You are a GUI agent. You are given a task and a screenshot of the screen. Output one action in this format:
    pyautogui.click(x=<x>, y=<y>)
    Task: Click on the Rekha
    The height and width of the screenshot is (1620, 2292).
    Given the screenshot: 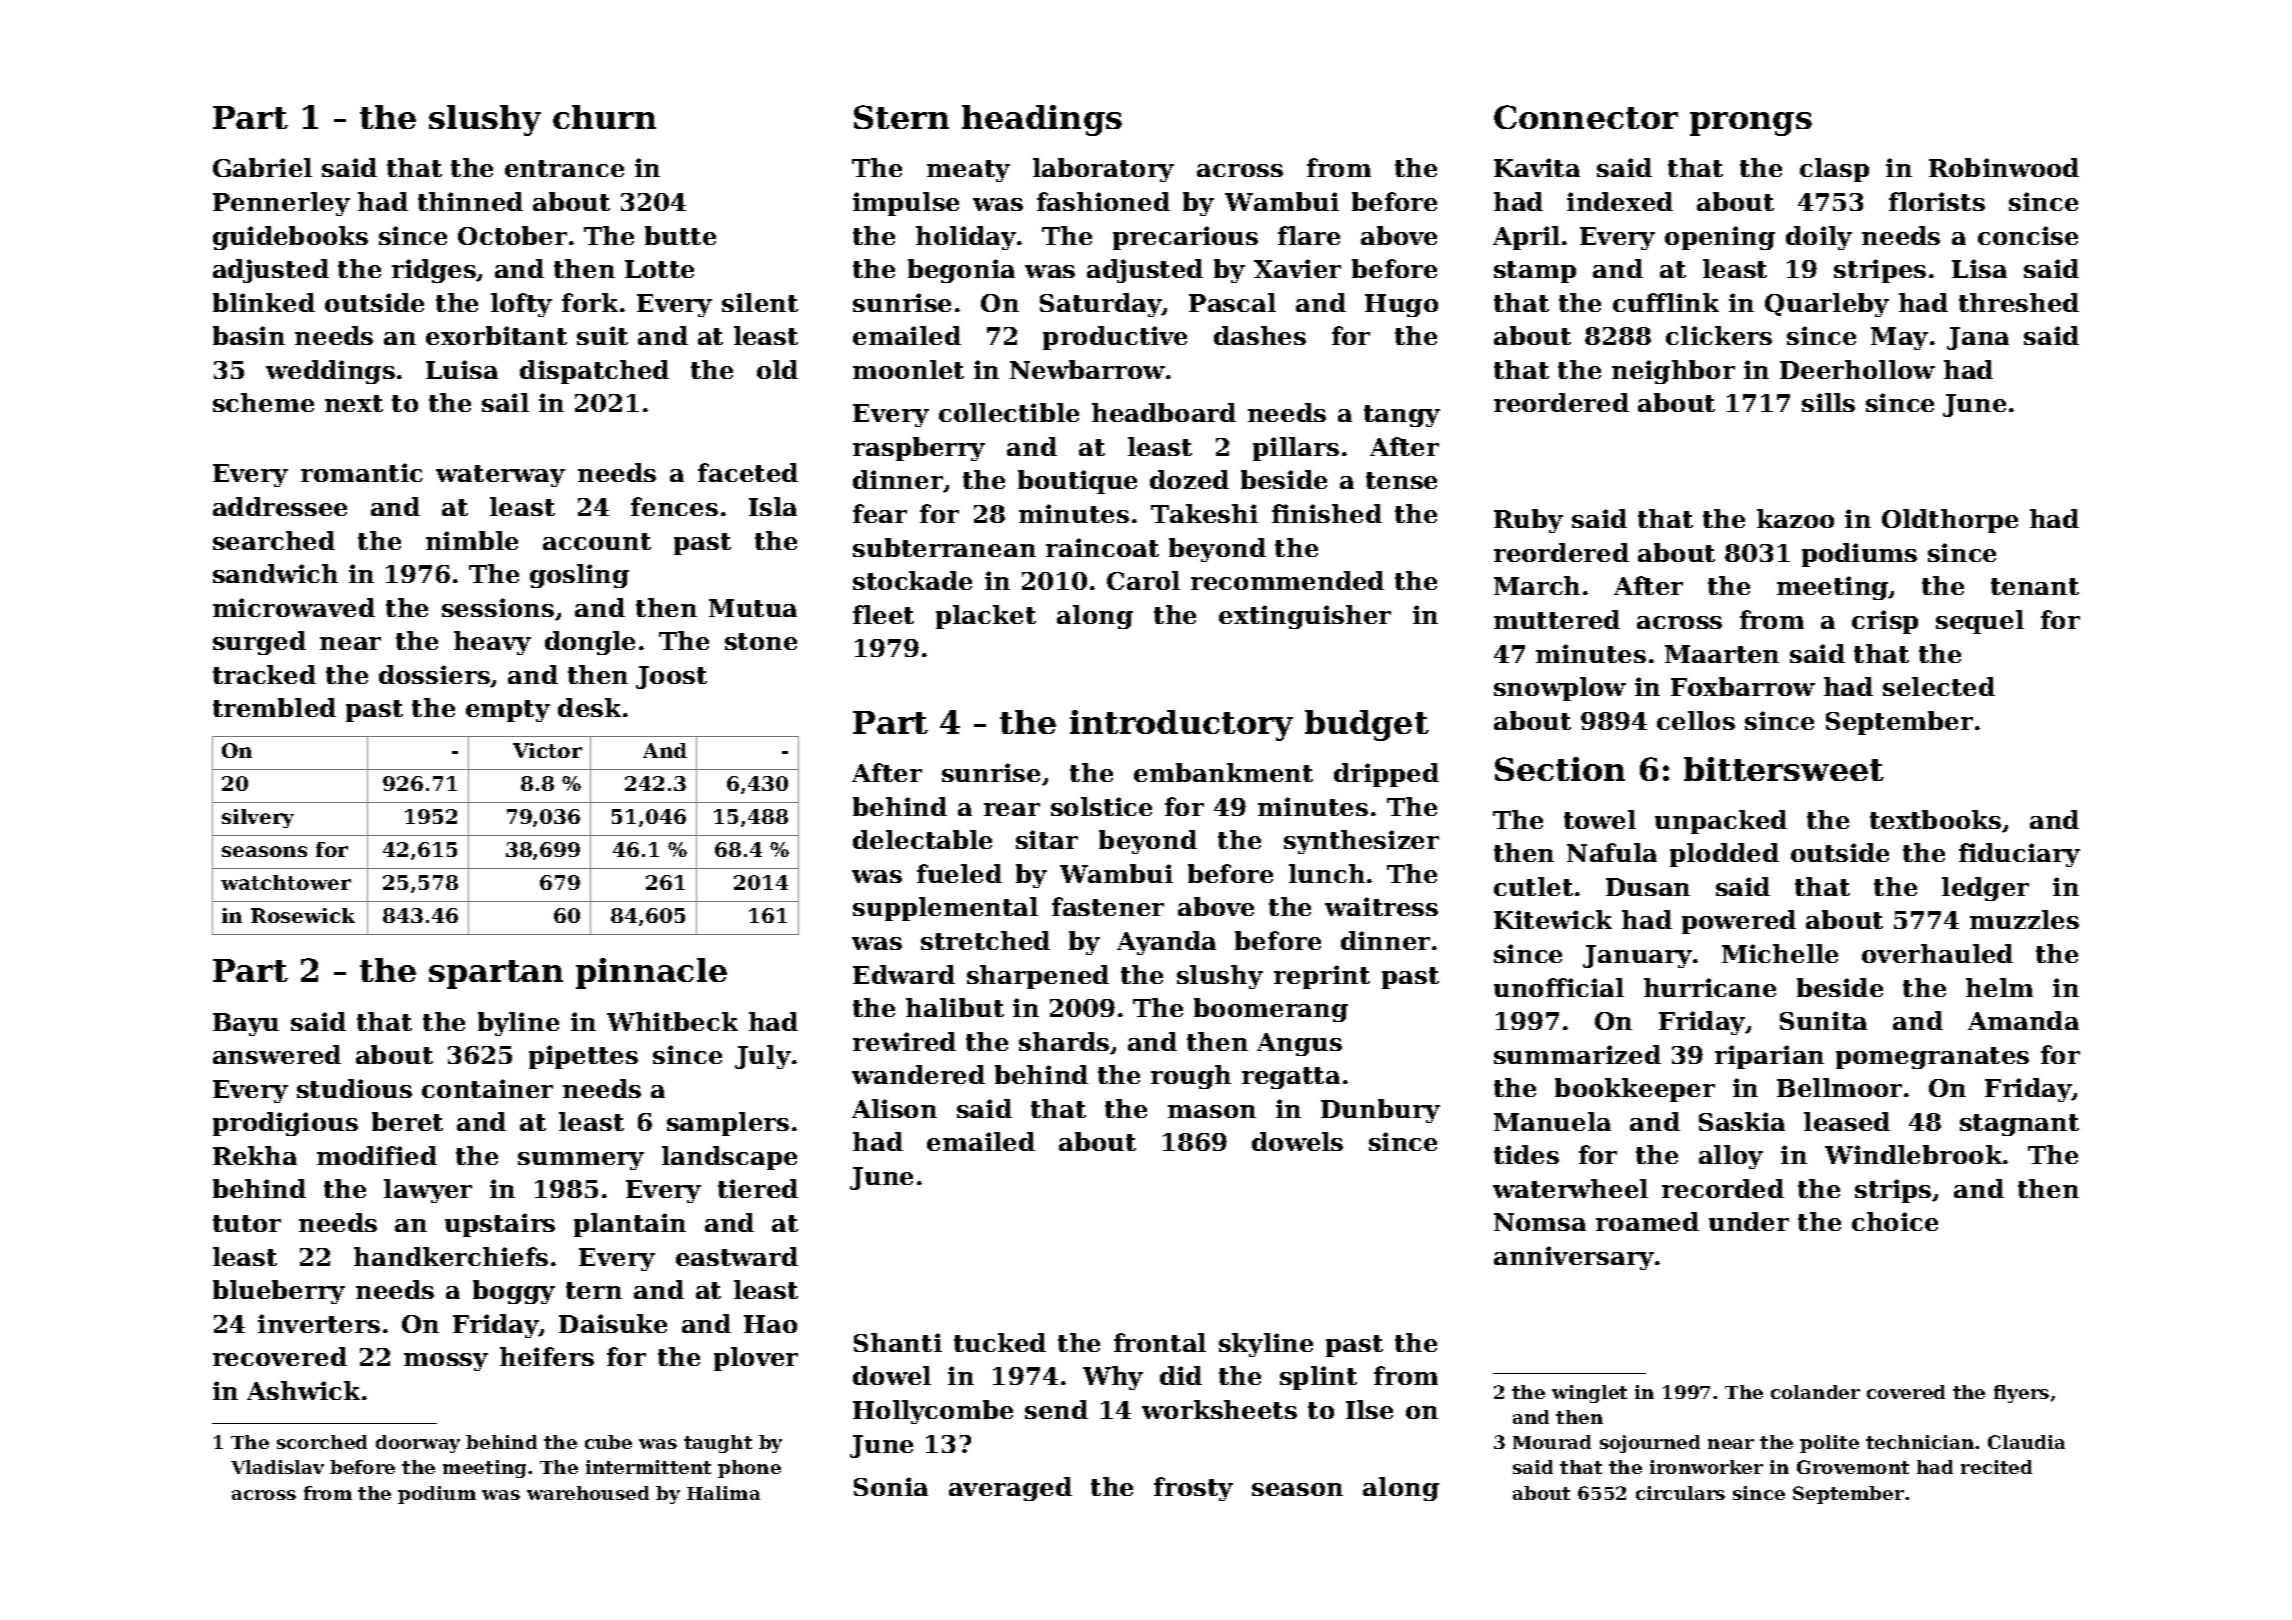 What is the action you would take?
    pyautogui.click(x=255, y=1155)
